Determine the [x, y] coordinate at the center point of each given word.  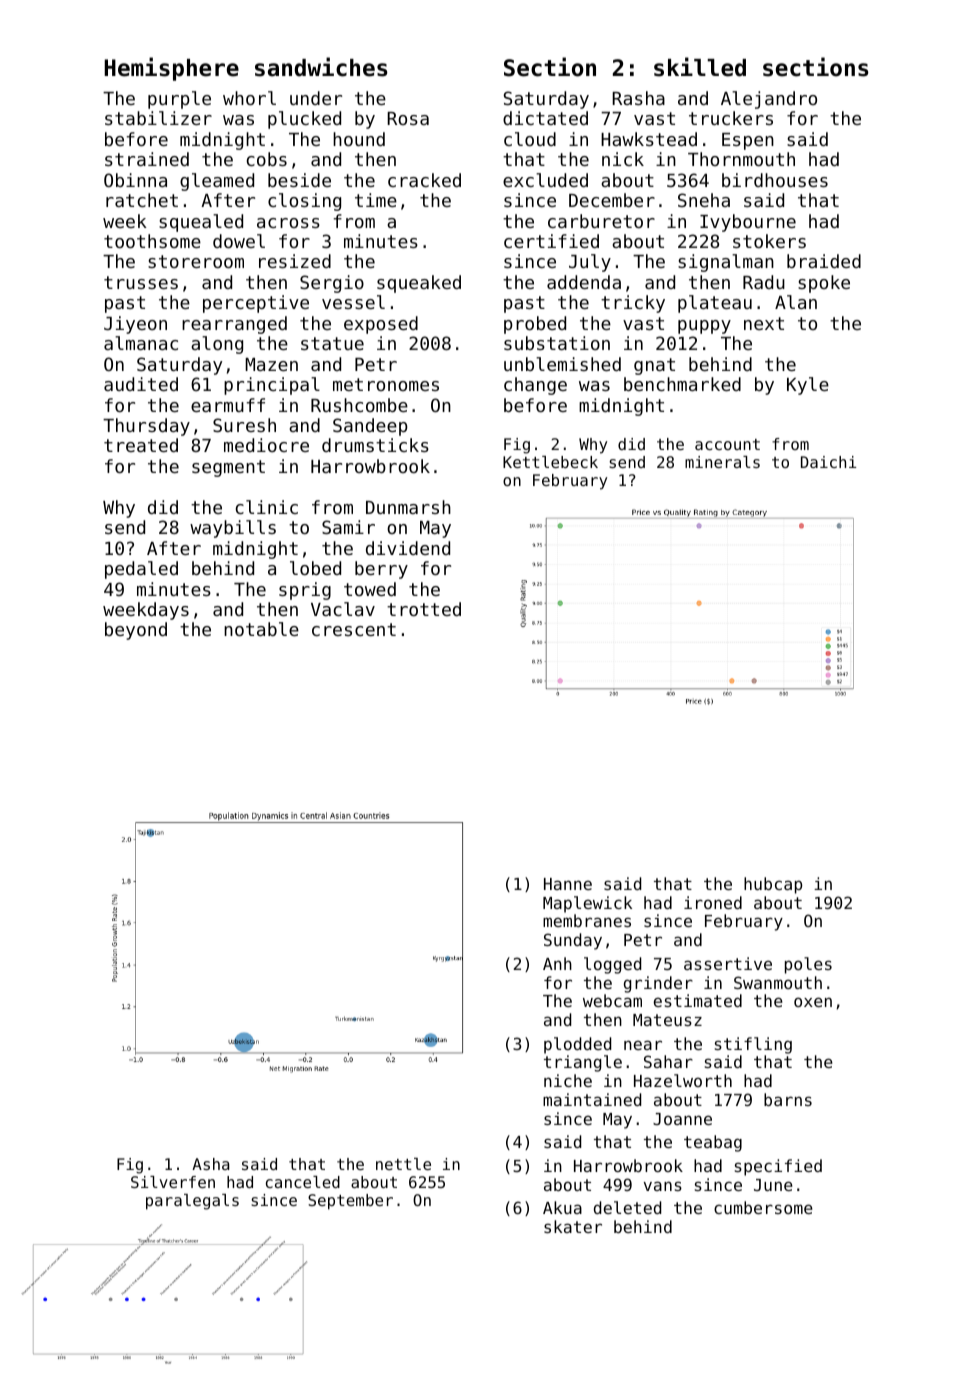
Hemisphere [171, 69]
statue [332, 343]
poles [808, 965]
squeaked [419, 284]
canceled [303, 1182]
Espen [748, 141]
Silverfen [173, 1182]
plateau [715, 304]
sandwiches [321, 67]
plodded [577, 1045]
